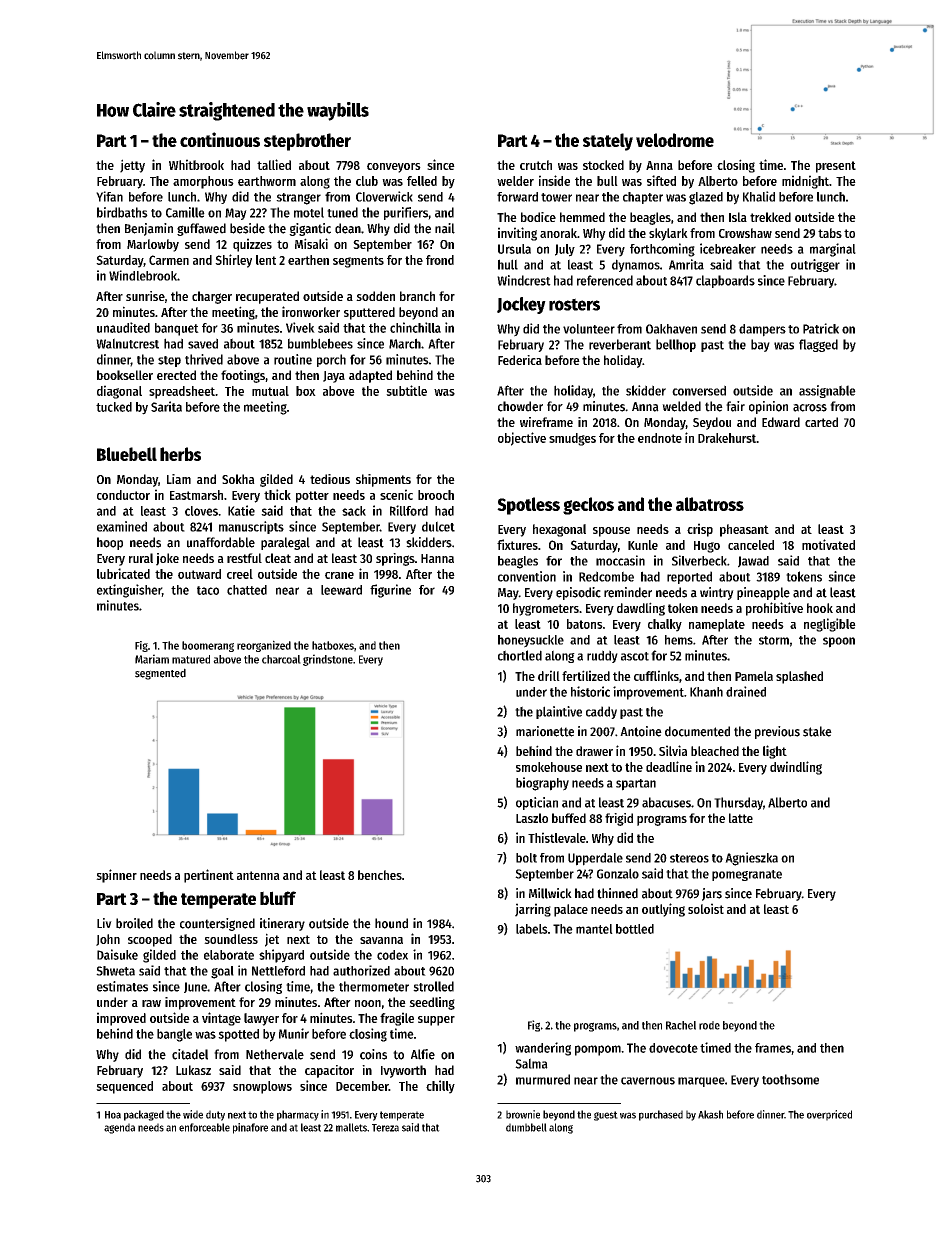 This screenshot has height=1233, width=952. I want to click on episodic, so click(578, 593).
